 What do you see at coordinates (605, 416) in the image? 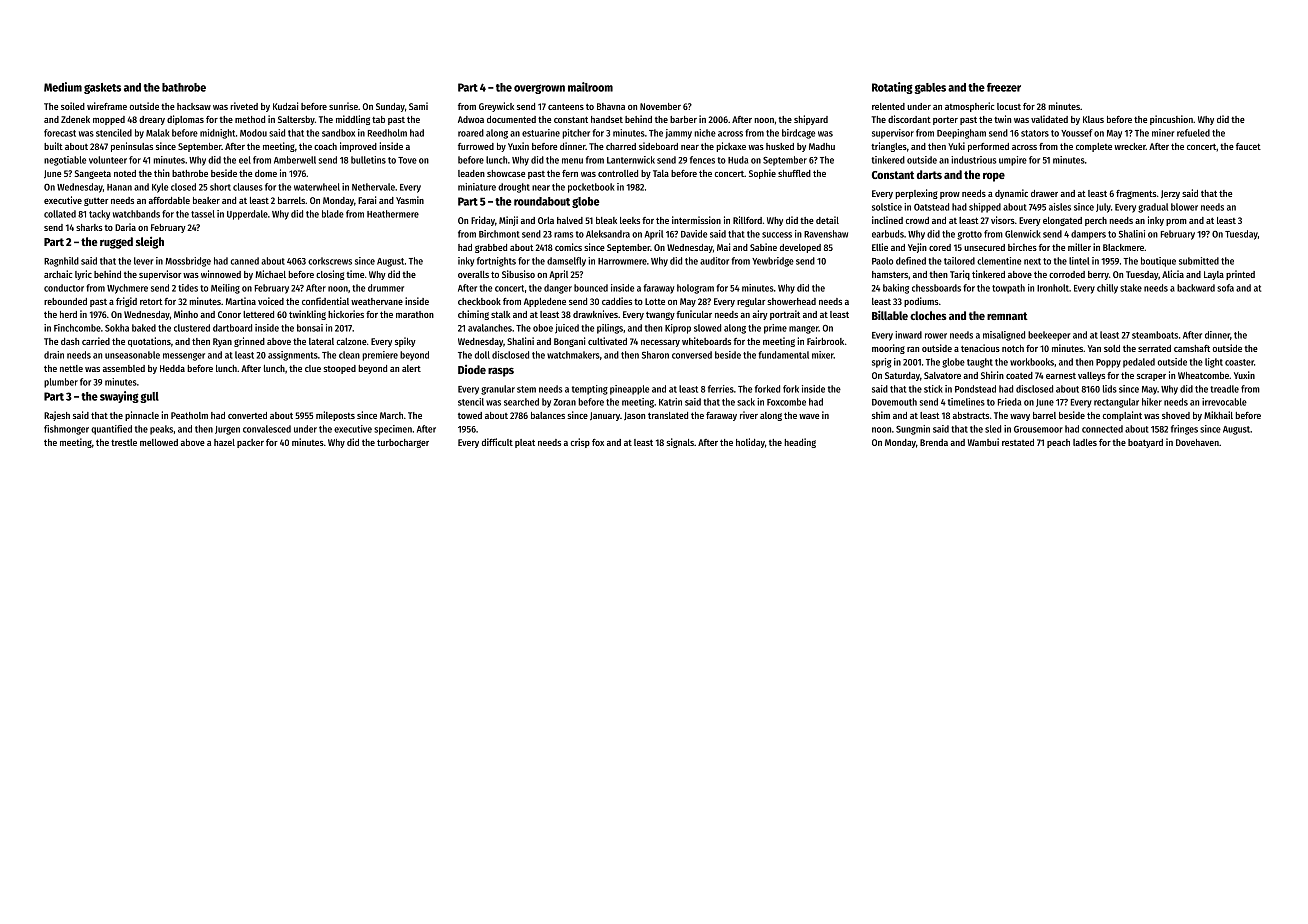
I see `January` at bounding box center [605, 416].
